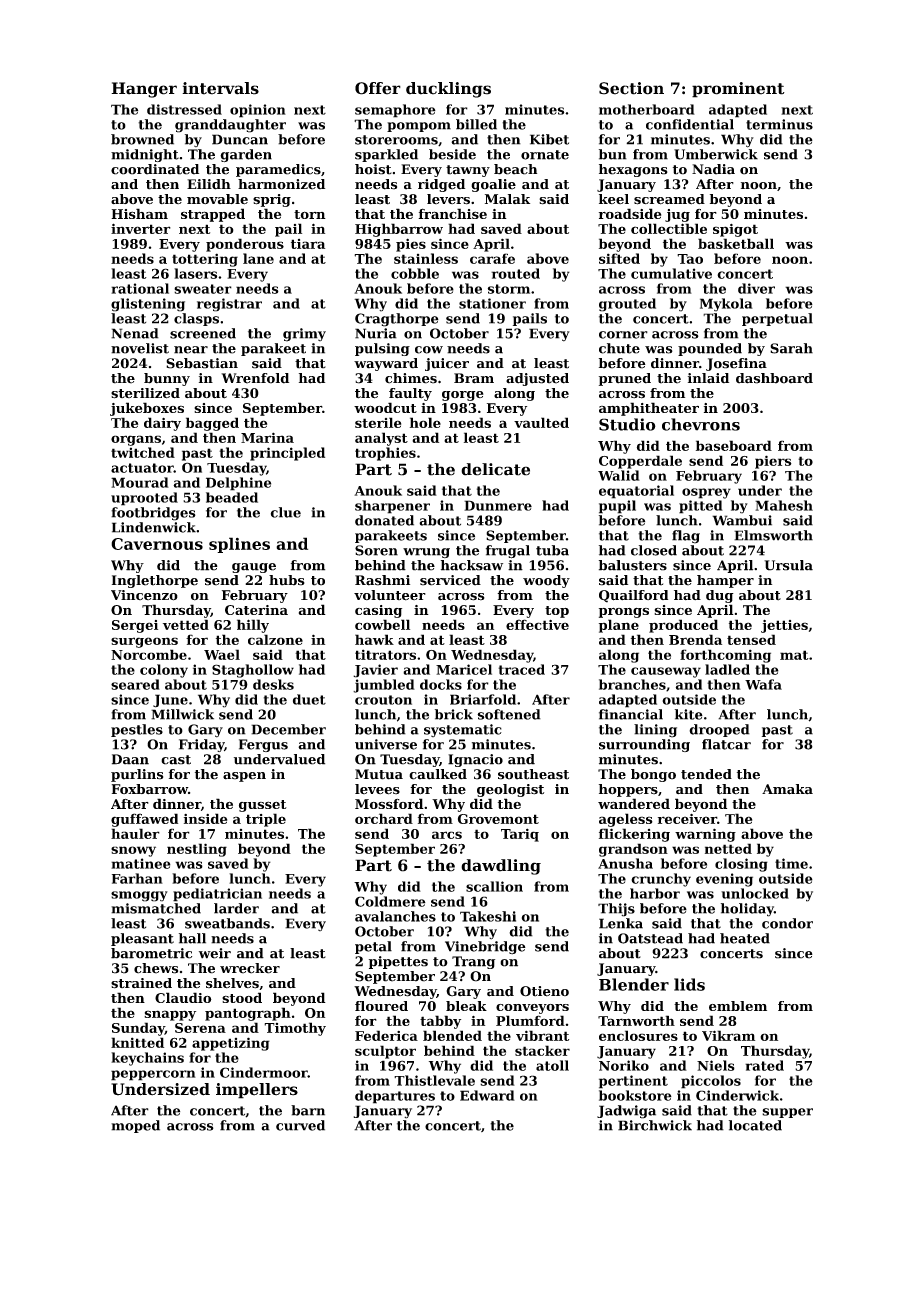  Describe the element at coordinates (264, 1072) in the screenshot. I see `Cindermoor` at that location.
